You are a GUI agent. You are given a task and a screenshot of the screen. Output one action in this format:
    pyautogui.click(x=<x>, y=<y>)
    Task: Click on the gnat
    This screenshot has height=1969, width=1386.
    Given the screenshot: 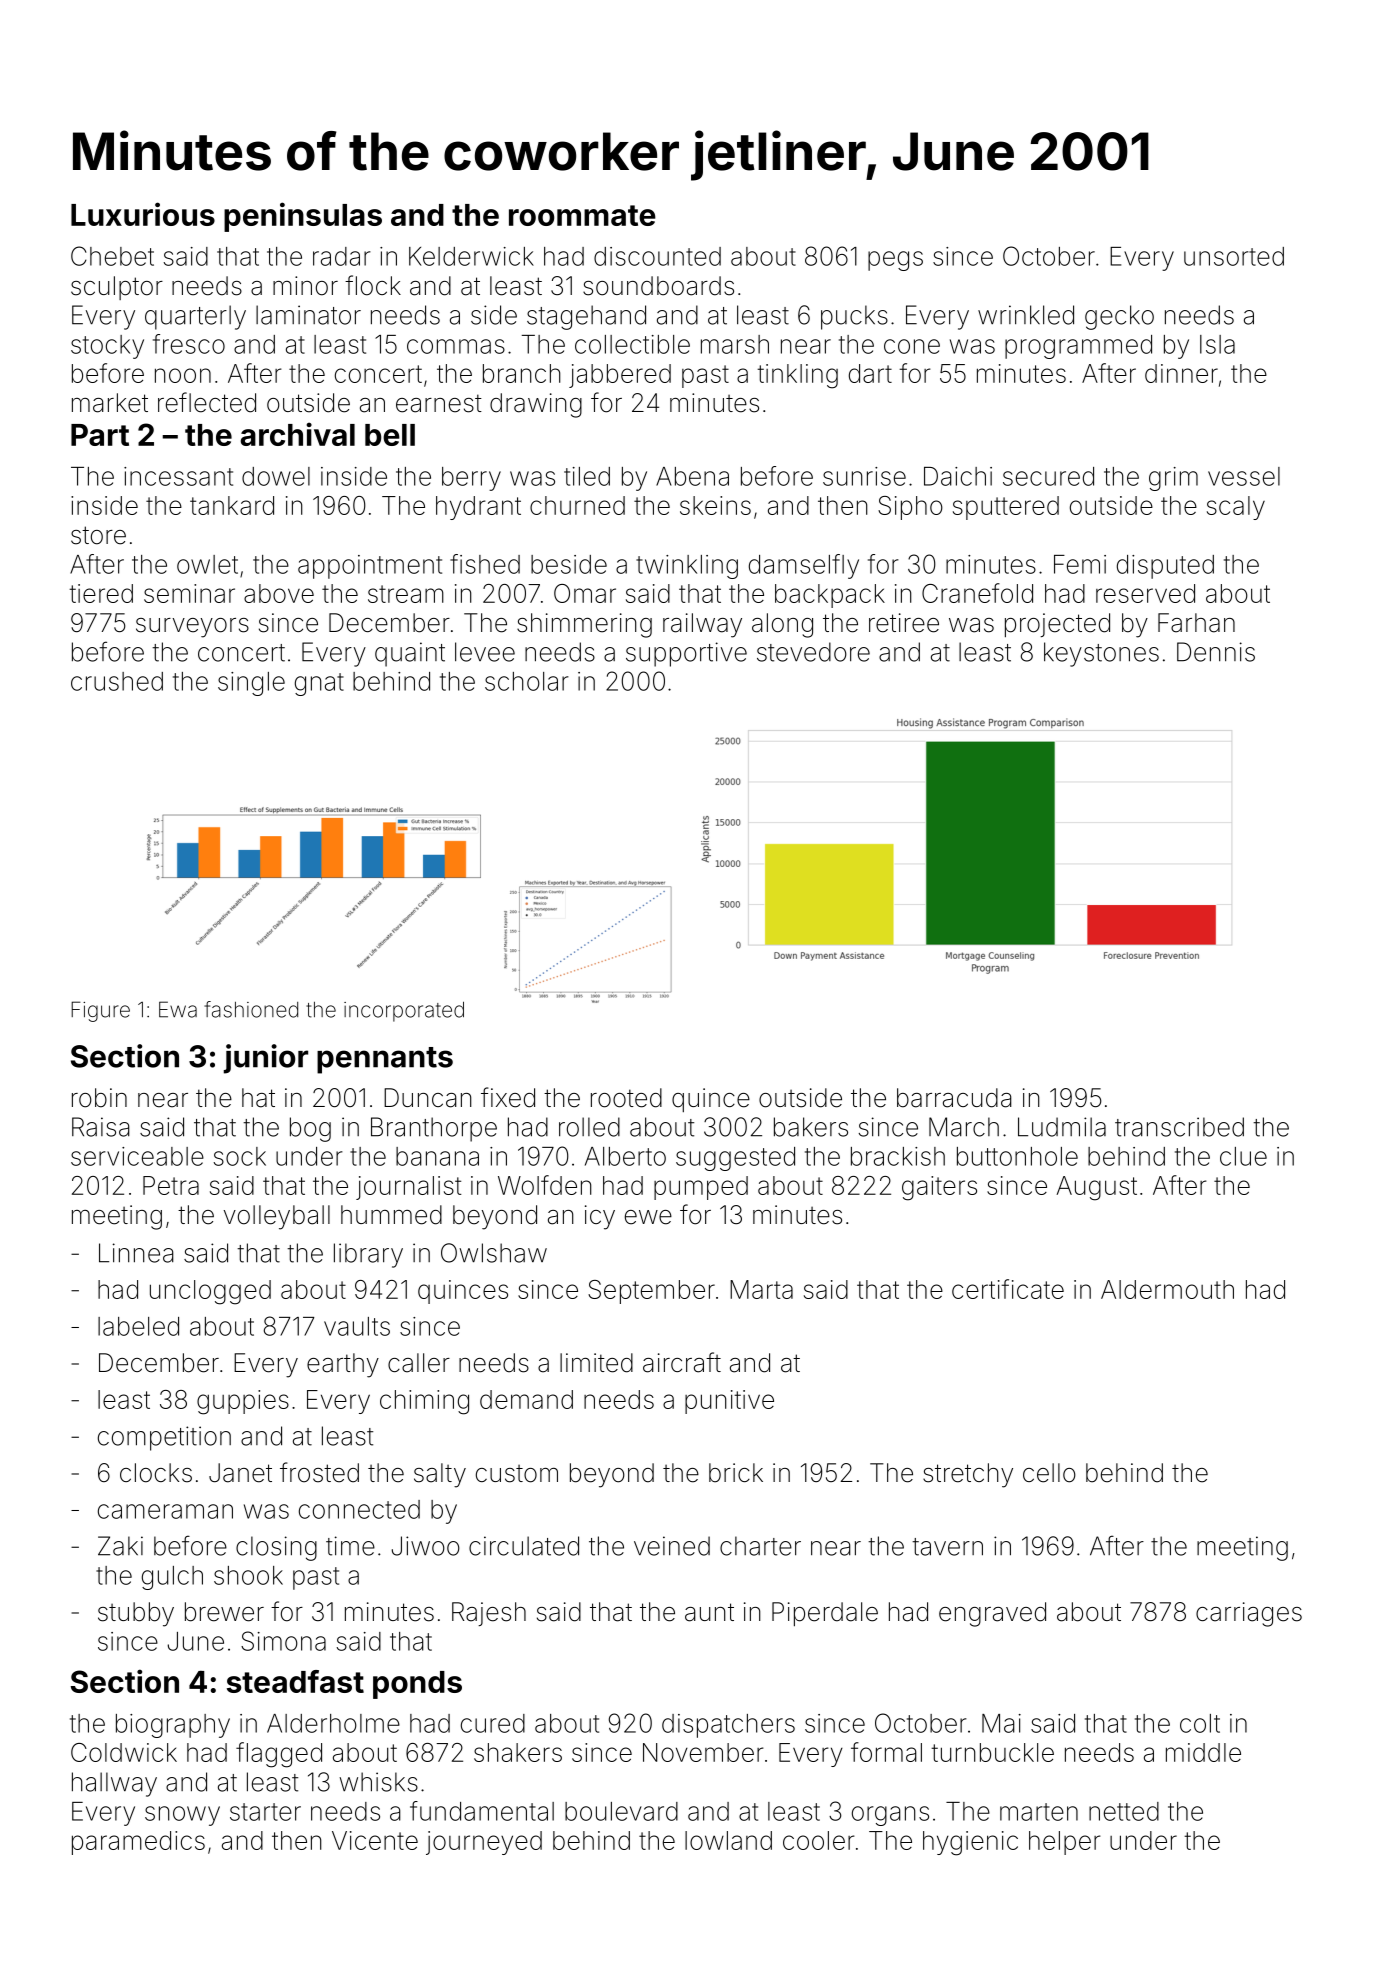 What is the action you would take?
    pyautogui.click(x=319, y=684)
